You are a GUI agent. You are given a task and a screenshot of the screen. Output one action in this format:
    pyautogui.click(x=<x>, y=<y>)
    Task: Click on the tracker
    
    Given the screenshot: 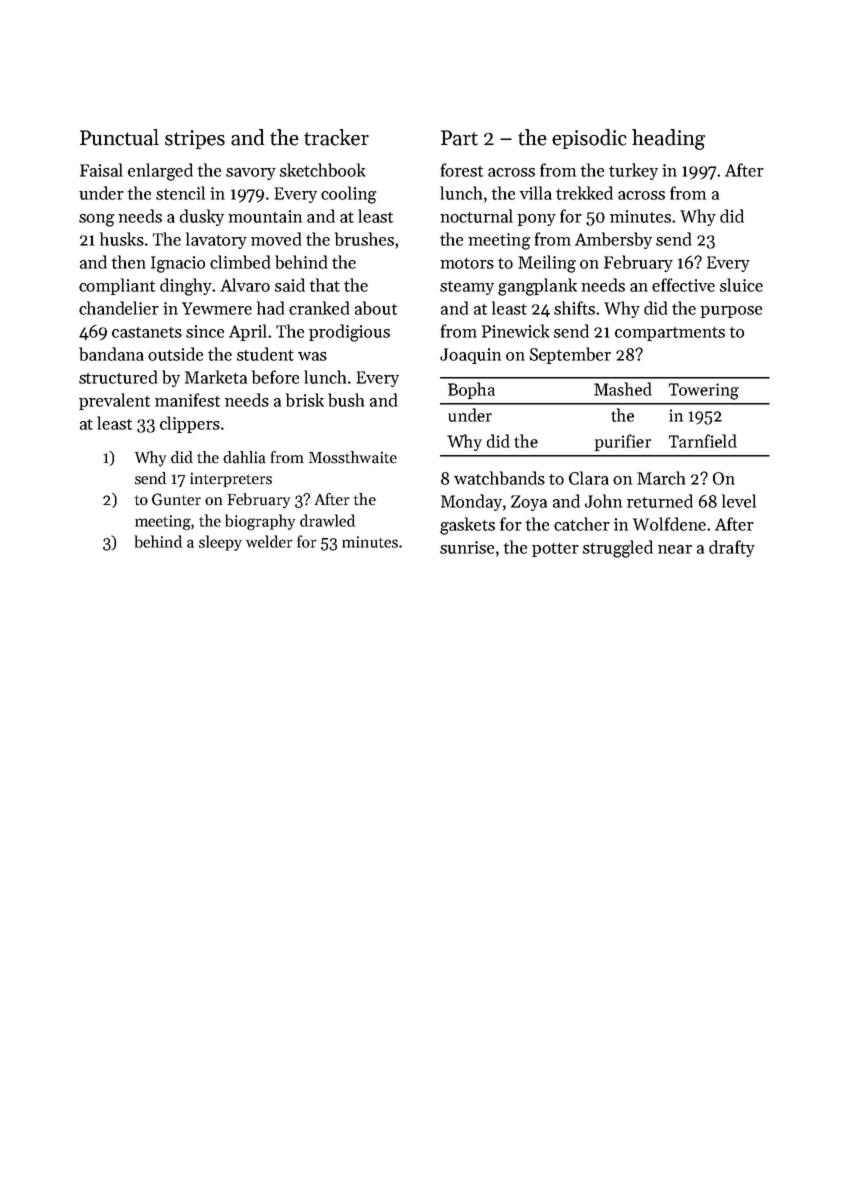 What is the action you would take?
    pyautogui.click(x=336, y=137)
